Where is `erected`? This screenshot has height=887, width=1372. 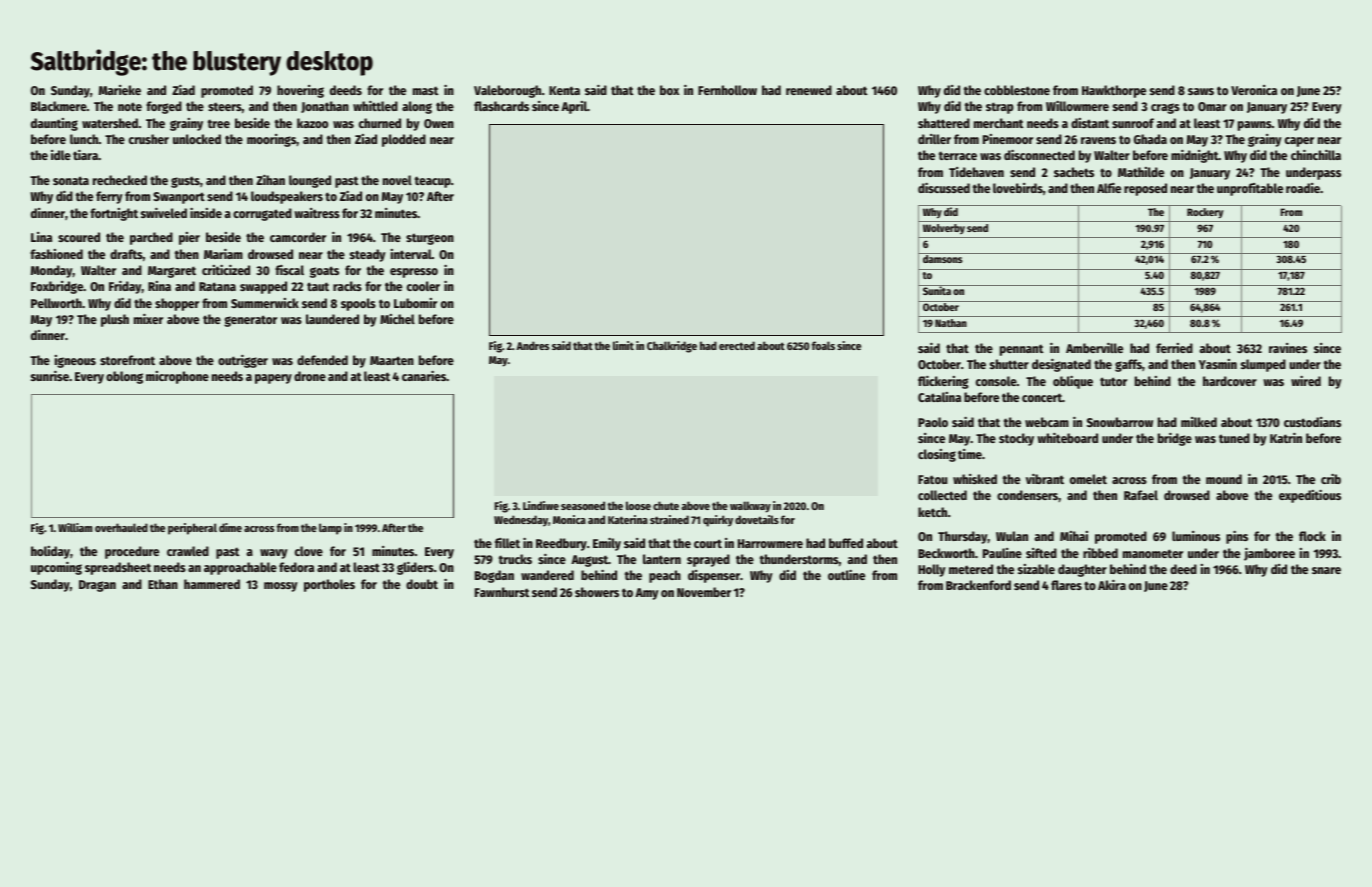 erected is located at coordinates (737, 345).
